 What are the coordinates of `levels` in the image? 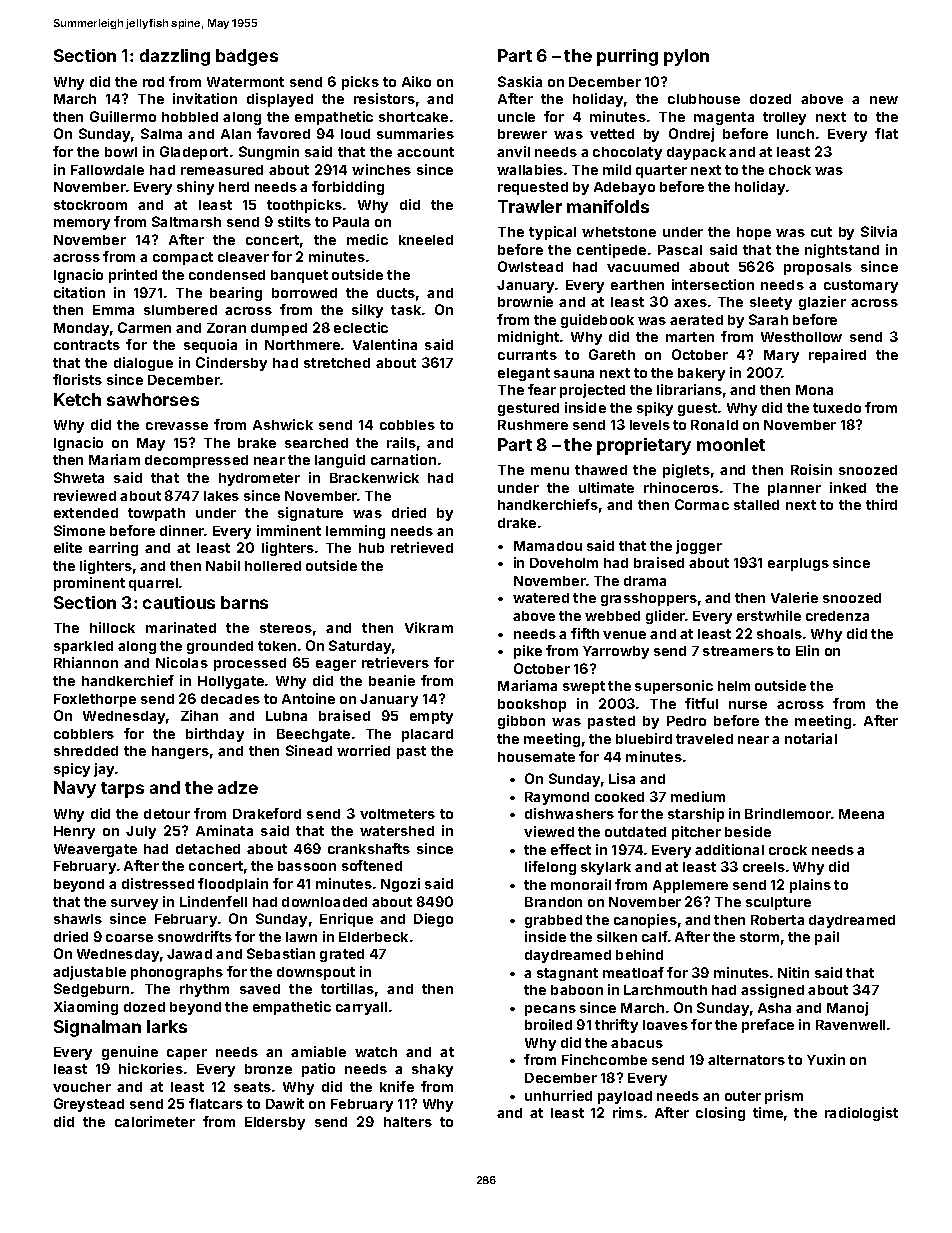 It's located at (650, 425).
